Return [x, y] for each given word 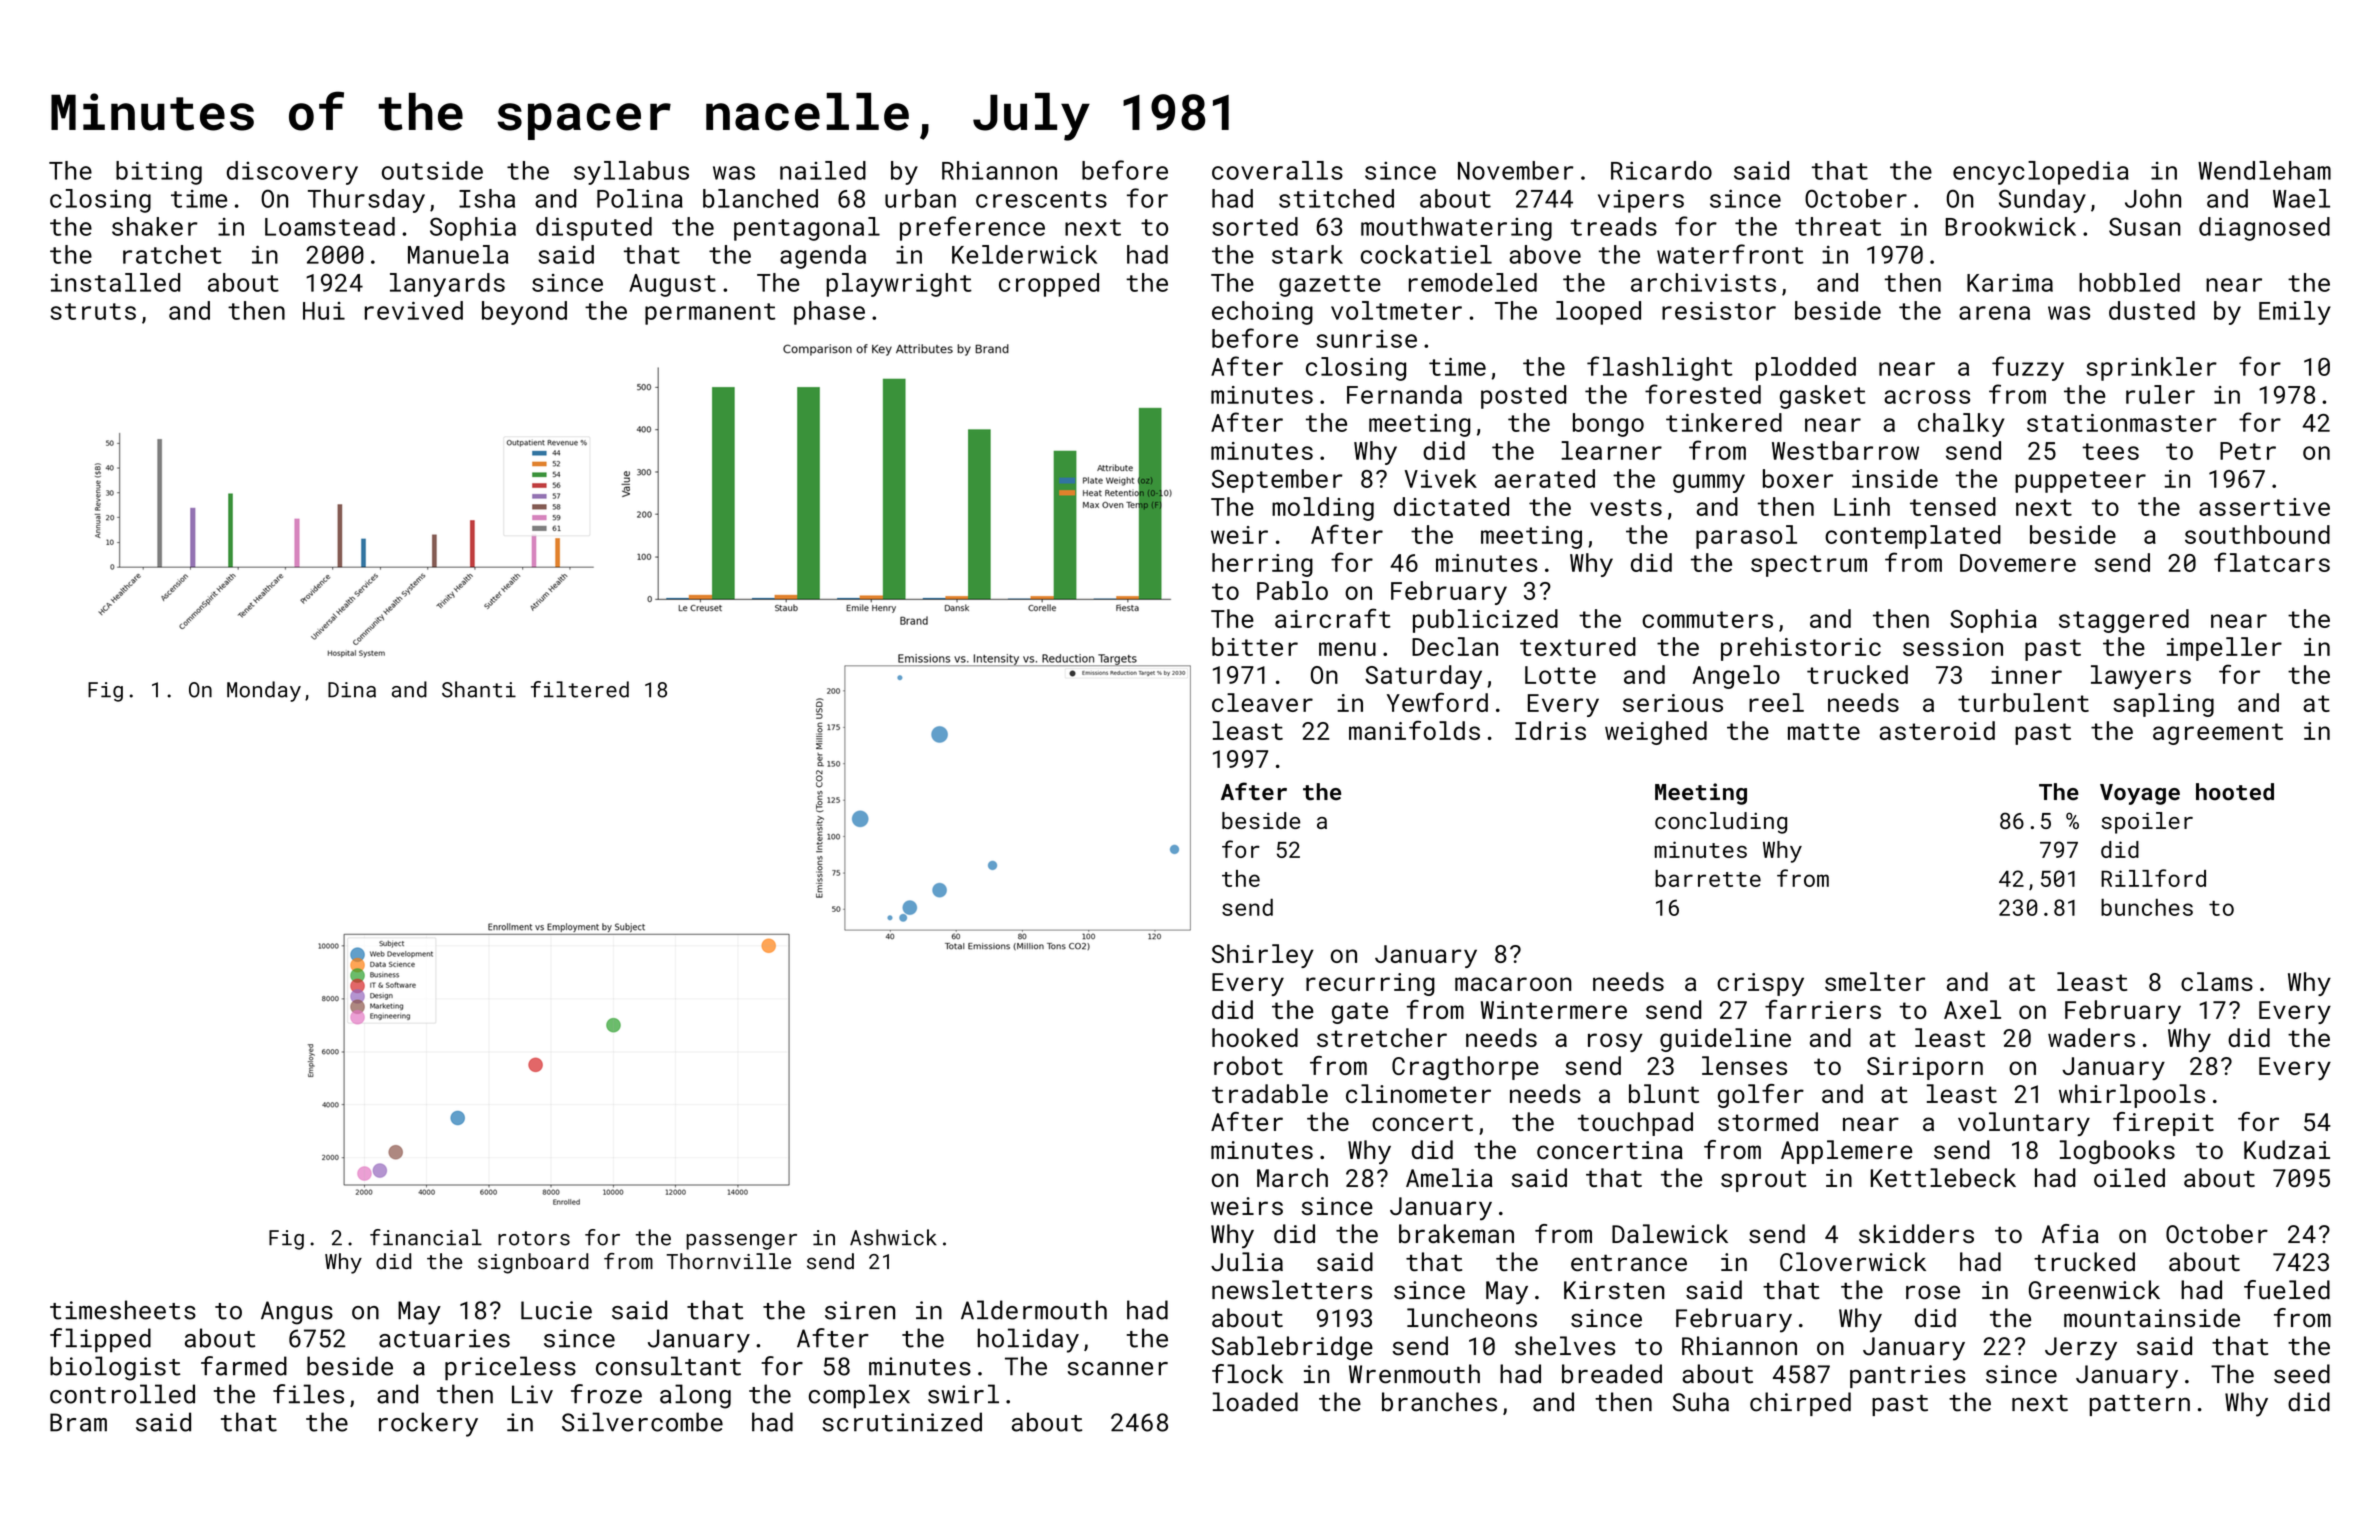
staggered [2124, 621]
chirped [1800, 1404]
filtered [580, 689]
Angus [297, 1313]
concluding [1721, 823]
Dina [352, 690]
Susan [2145, 226]
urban [920, 198]
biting [159, 173]
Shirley [1263, 956]
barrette [1708, 878]
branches [1439, 1402]
